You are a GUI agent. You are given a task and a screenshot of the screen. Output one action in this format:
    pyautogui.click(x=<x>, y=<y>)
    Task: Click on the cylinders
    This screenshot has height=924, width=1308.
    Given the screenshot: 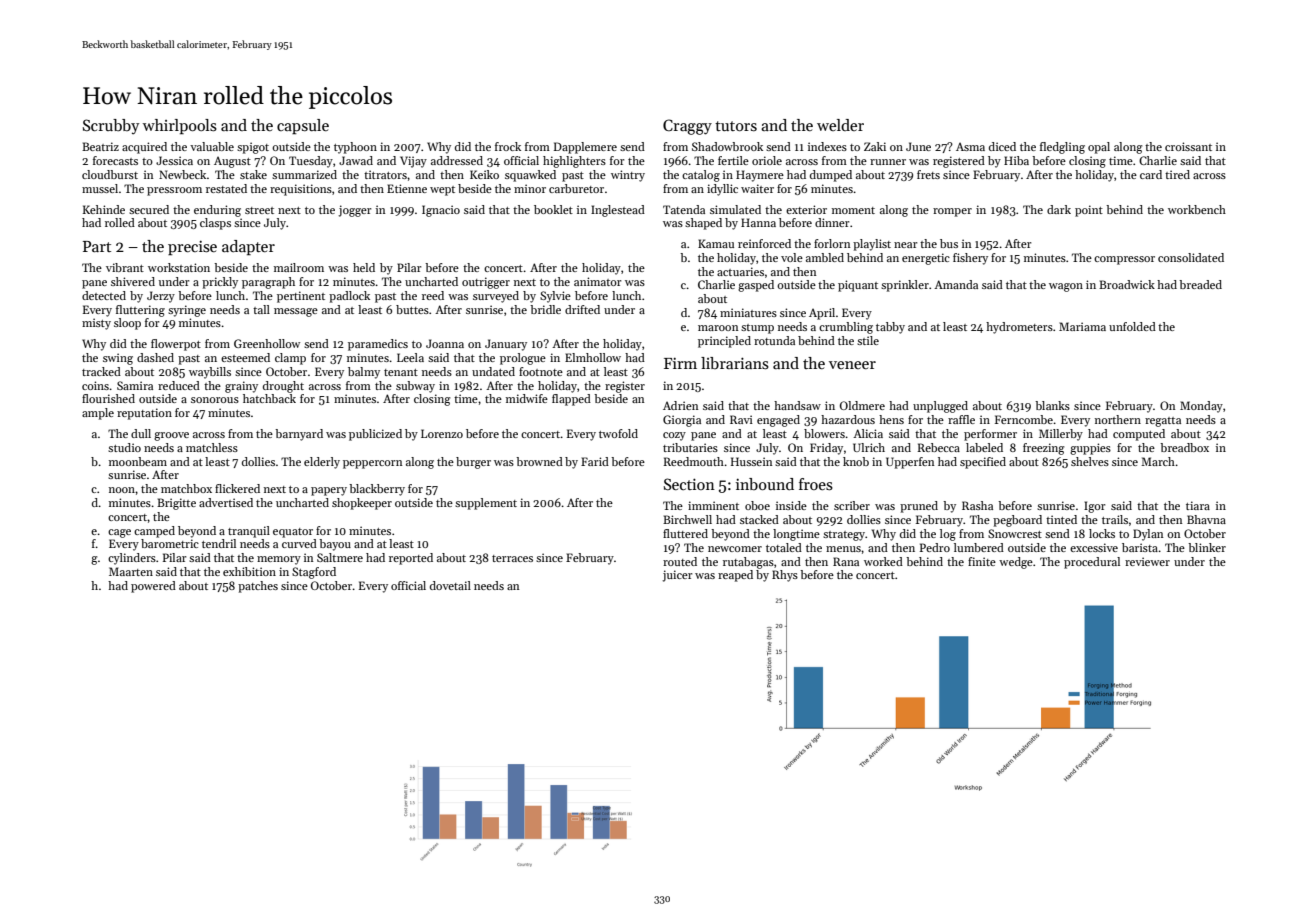 What is the action you would take?
    pyautogui.click(x=132, y=559)
